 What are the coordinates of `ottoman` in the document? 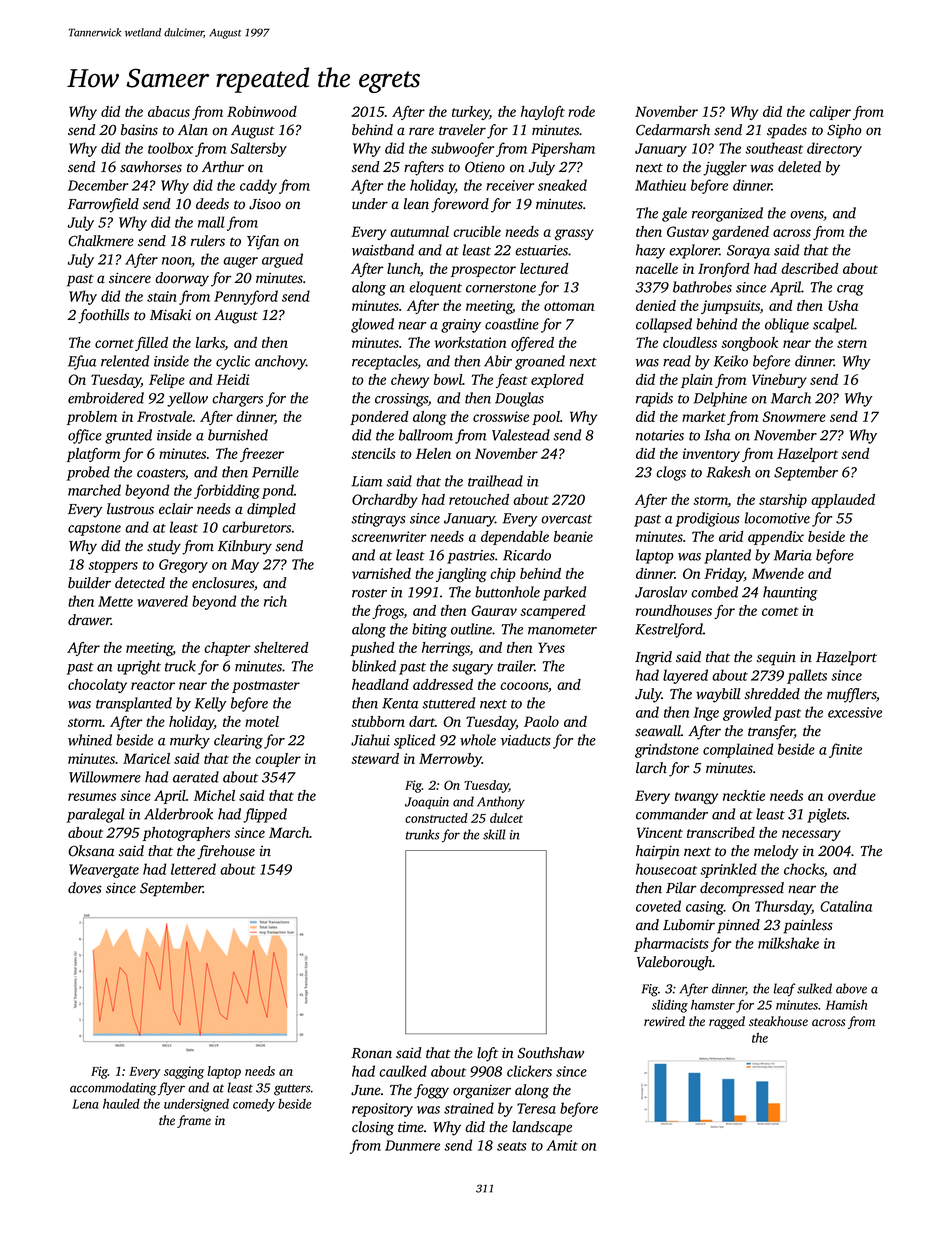 It's located at (569, 306).
